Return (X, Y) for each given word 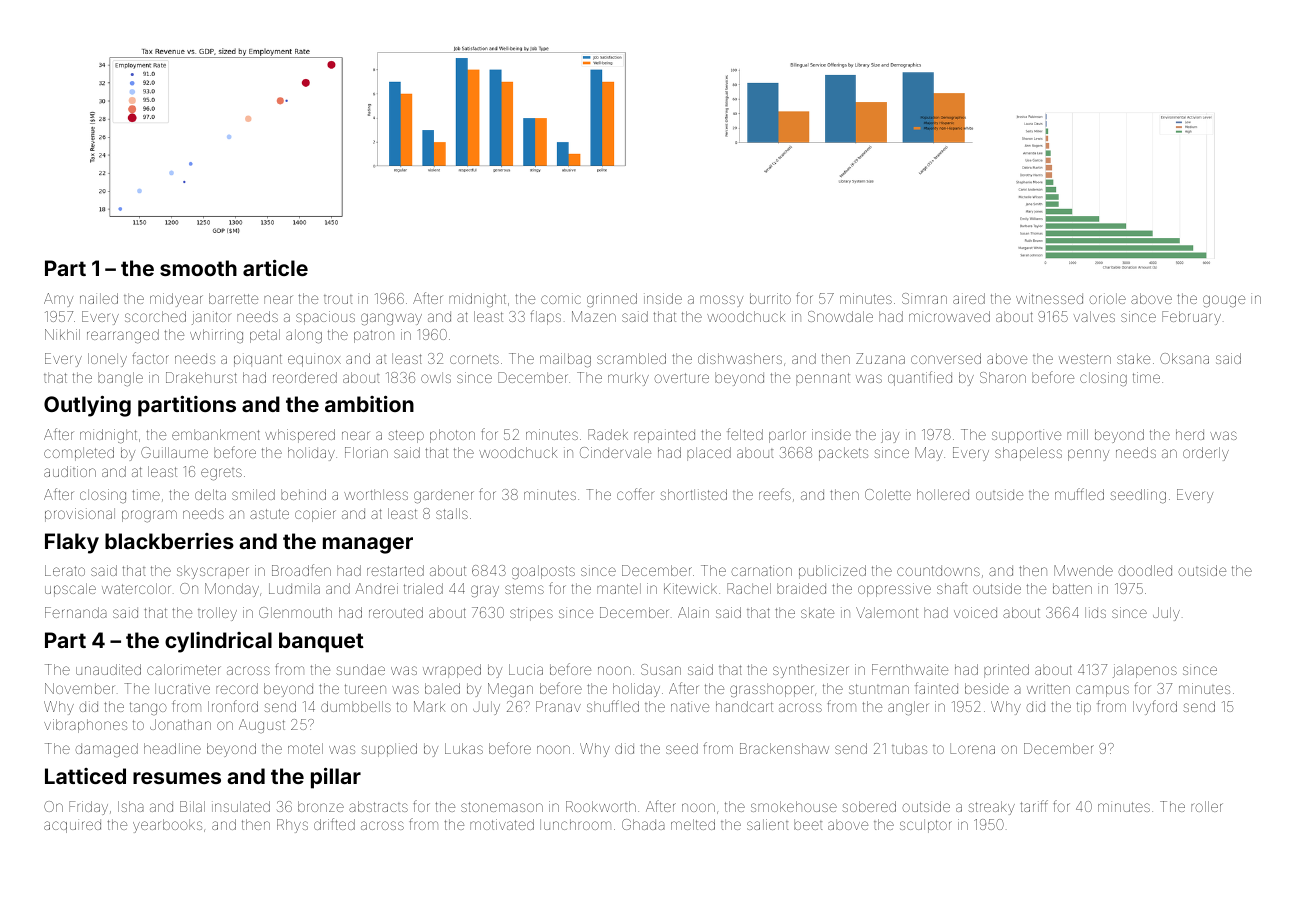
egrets (221, 474)
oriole (1107, 298)
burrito (770, 298)
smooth (198, 268)
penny (1088, 455)
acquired (72, 826)
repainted (664, 436)
